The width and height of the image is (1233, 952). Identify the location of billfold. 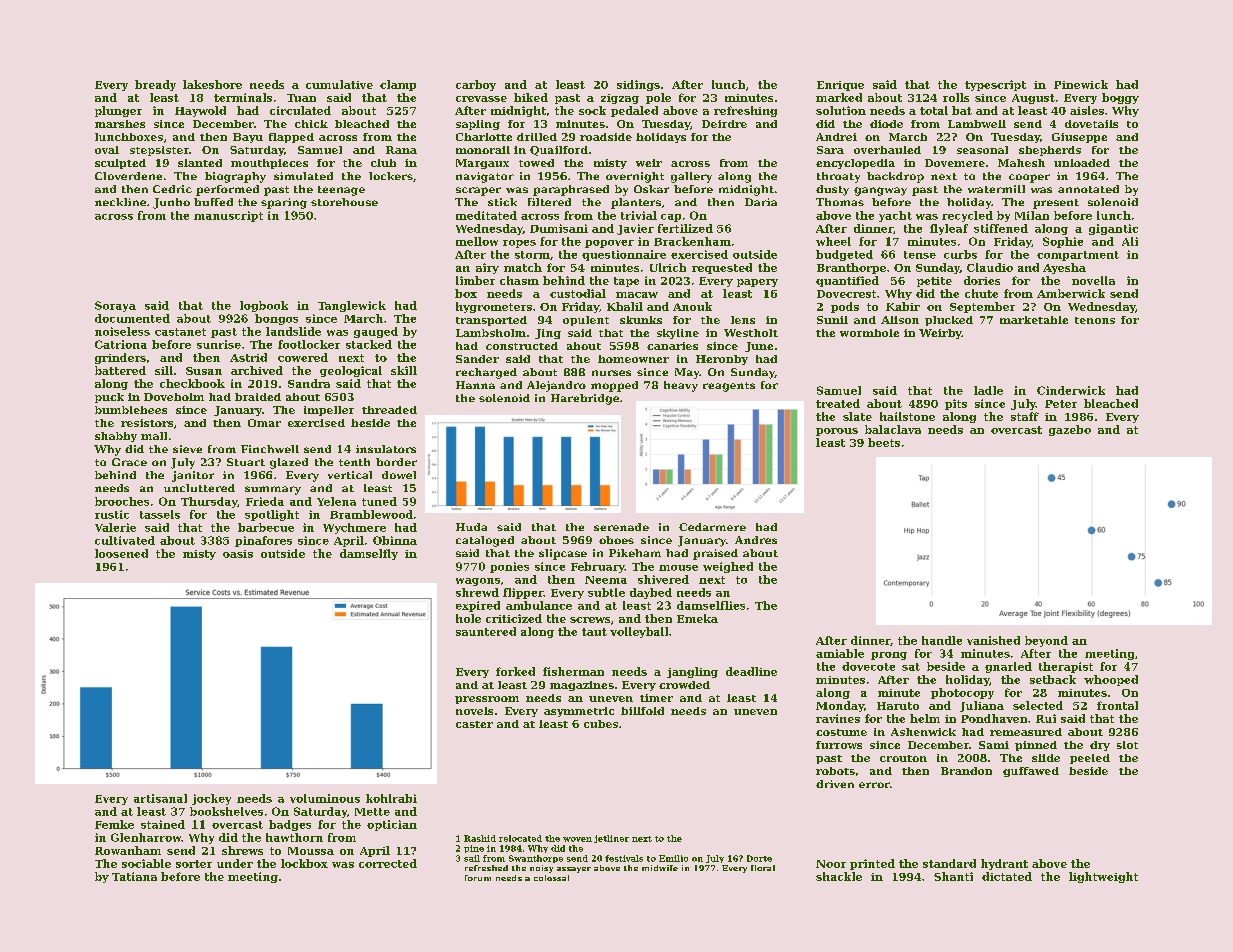
(642, 711).
